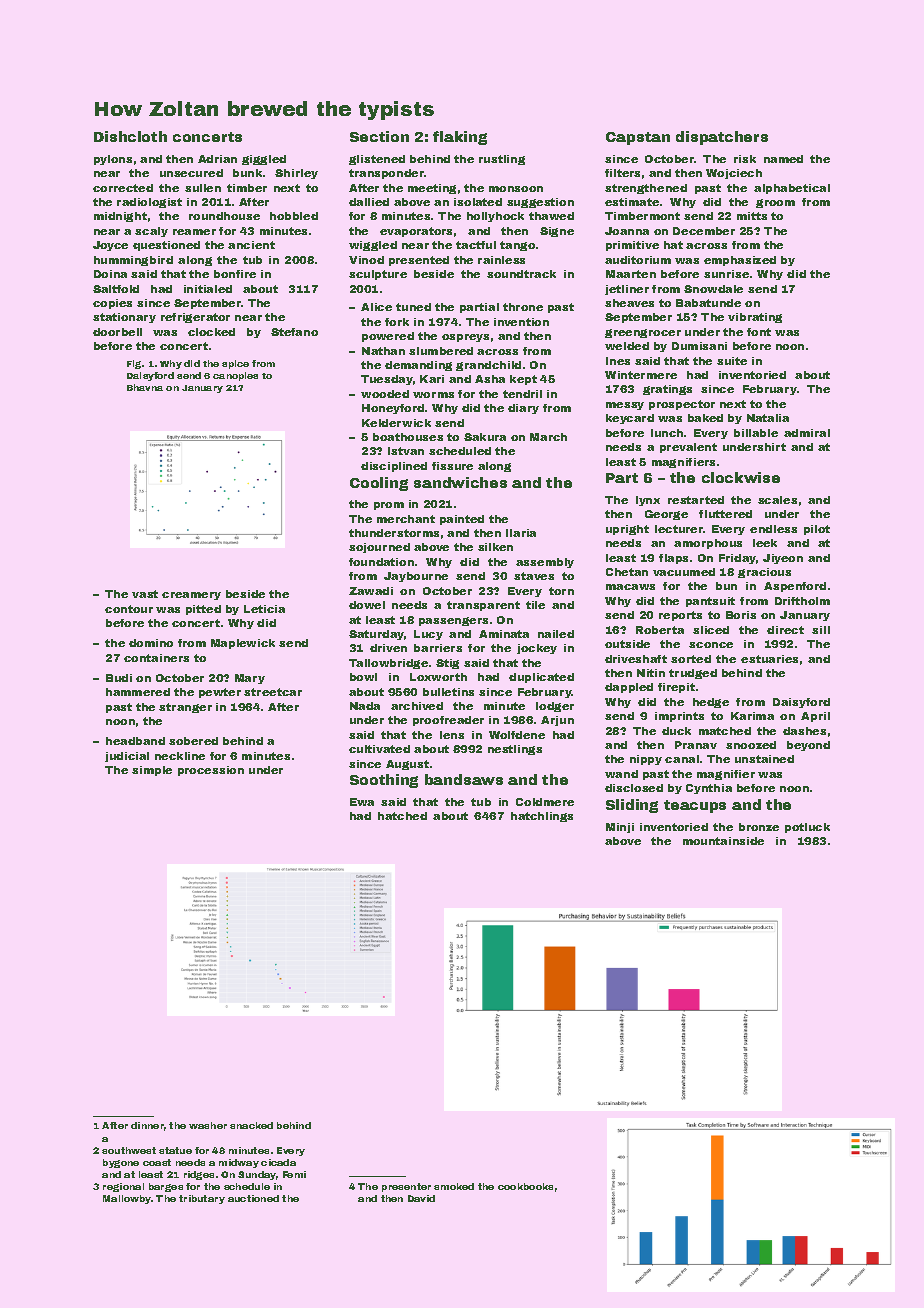 This page has height=1308, width=924. What do you see at coordinates (362, 802) in the page?
I see `Ewa` at bounding box center [362, 802].
